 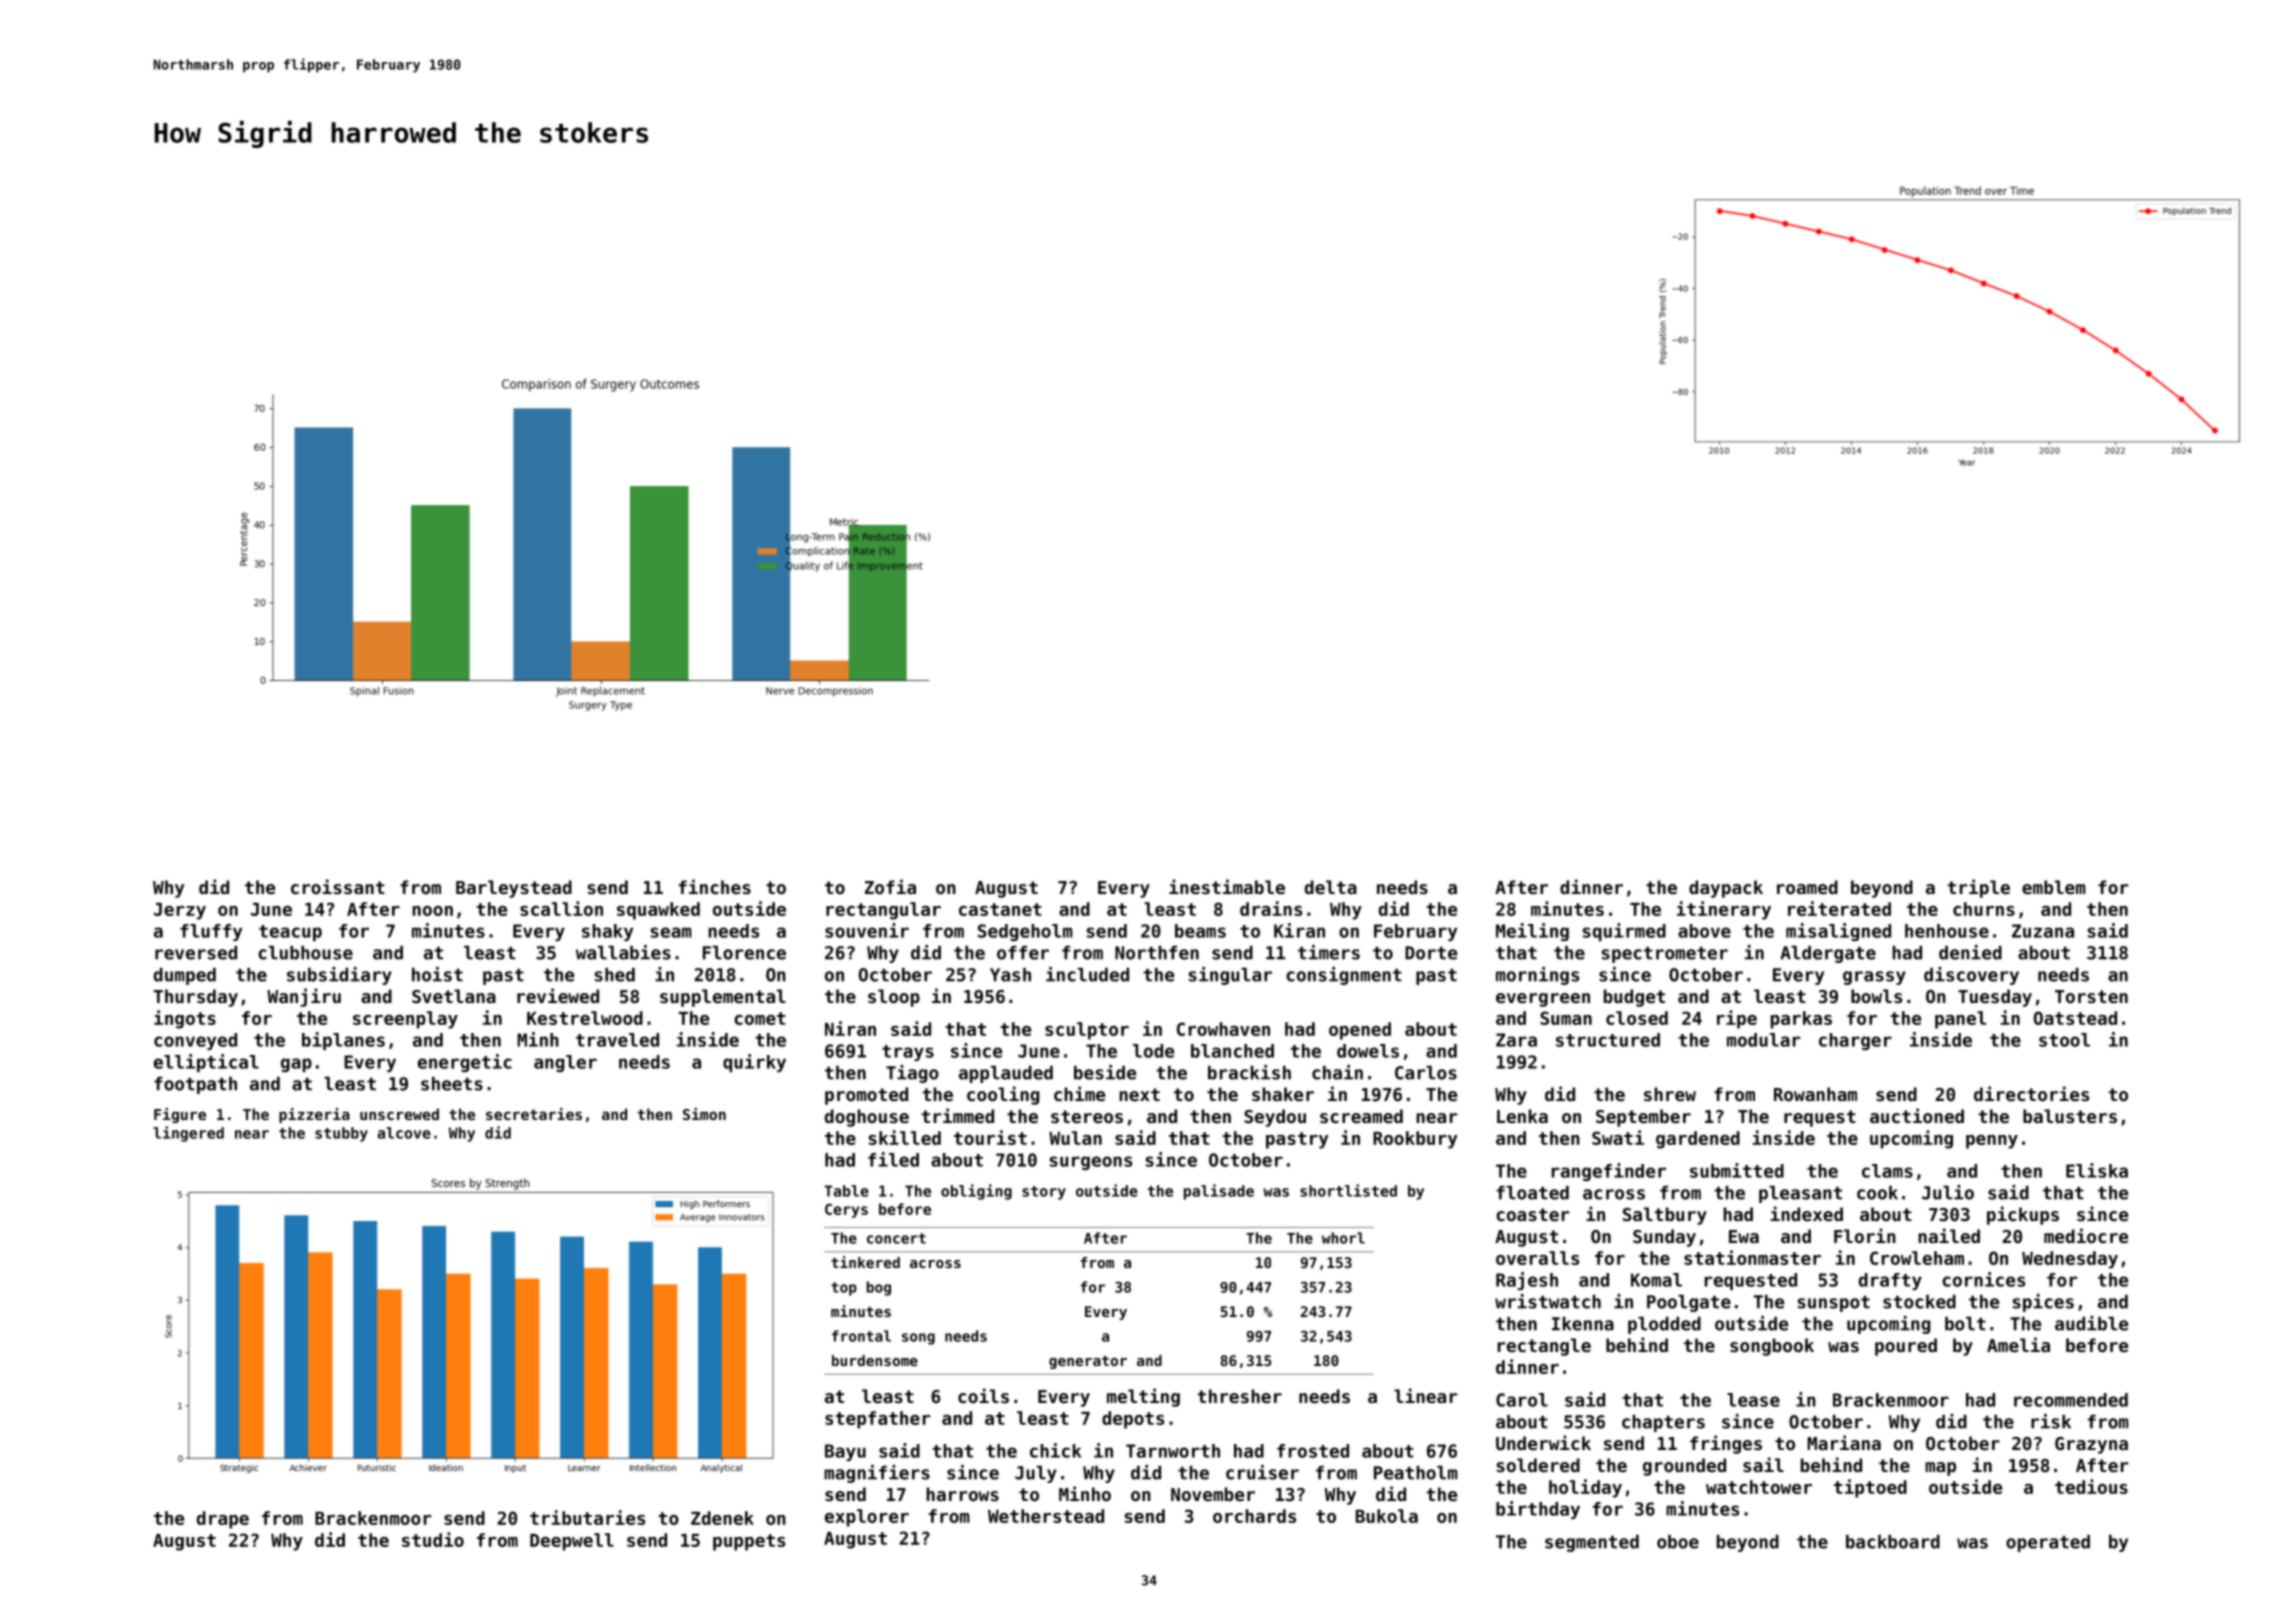 What do you see at coordinates (845, 1452) in the page?
I see `Bayu` at bounding box center [845, 1452].
